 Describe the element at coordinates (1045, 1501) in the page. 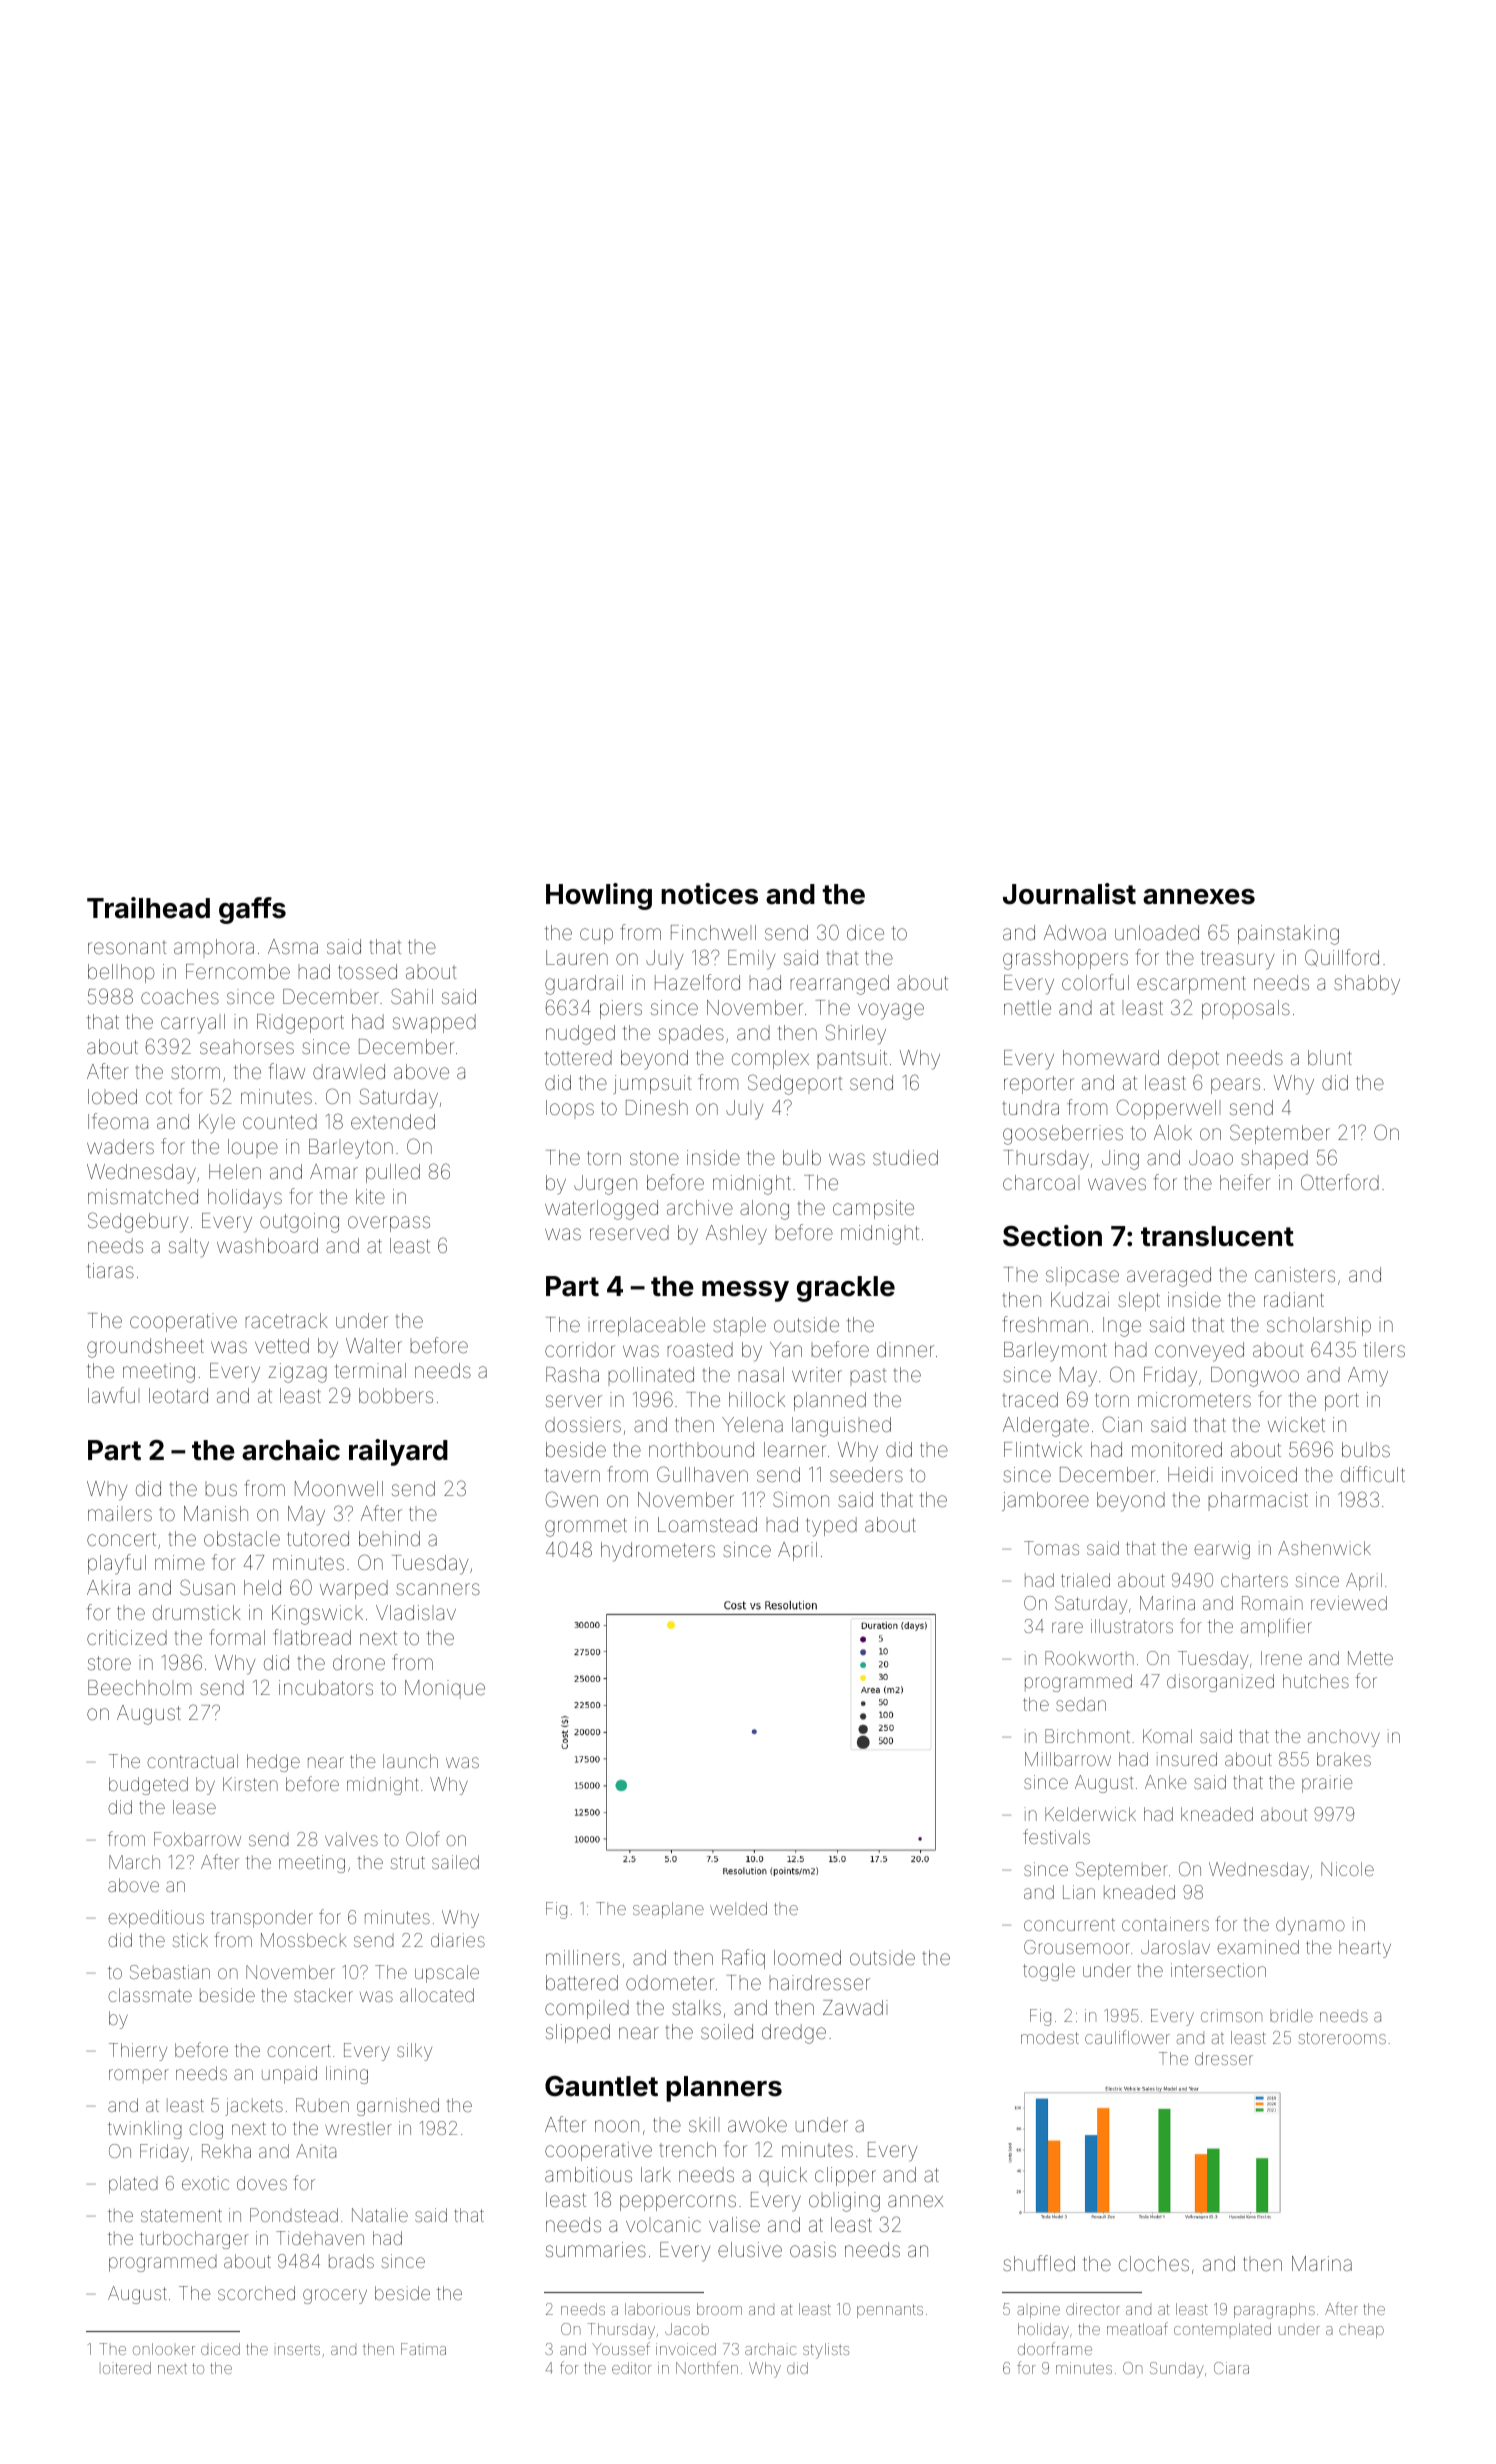

I see `jamboree` at that location.
